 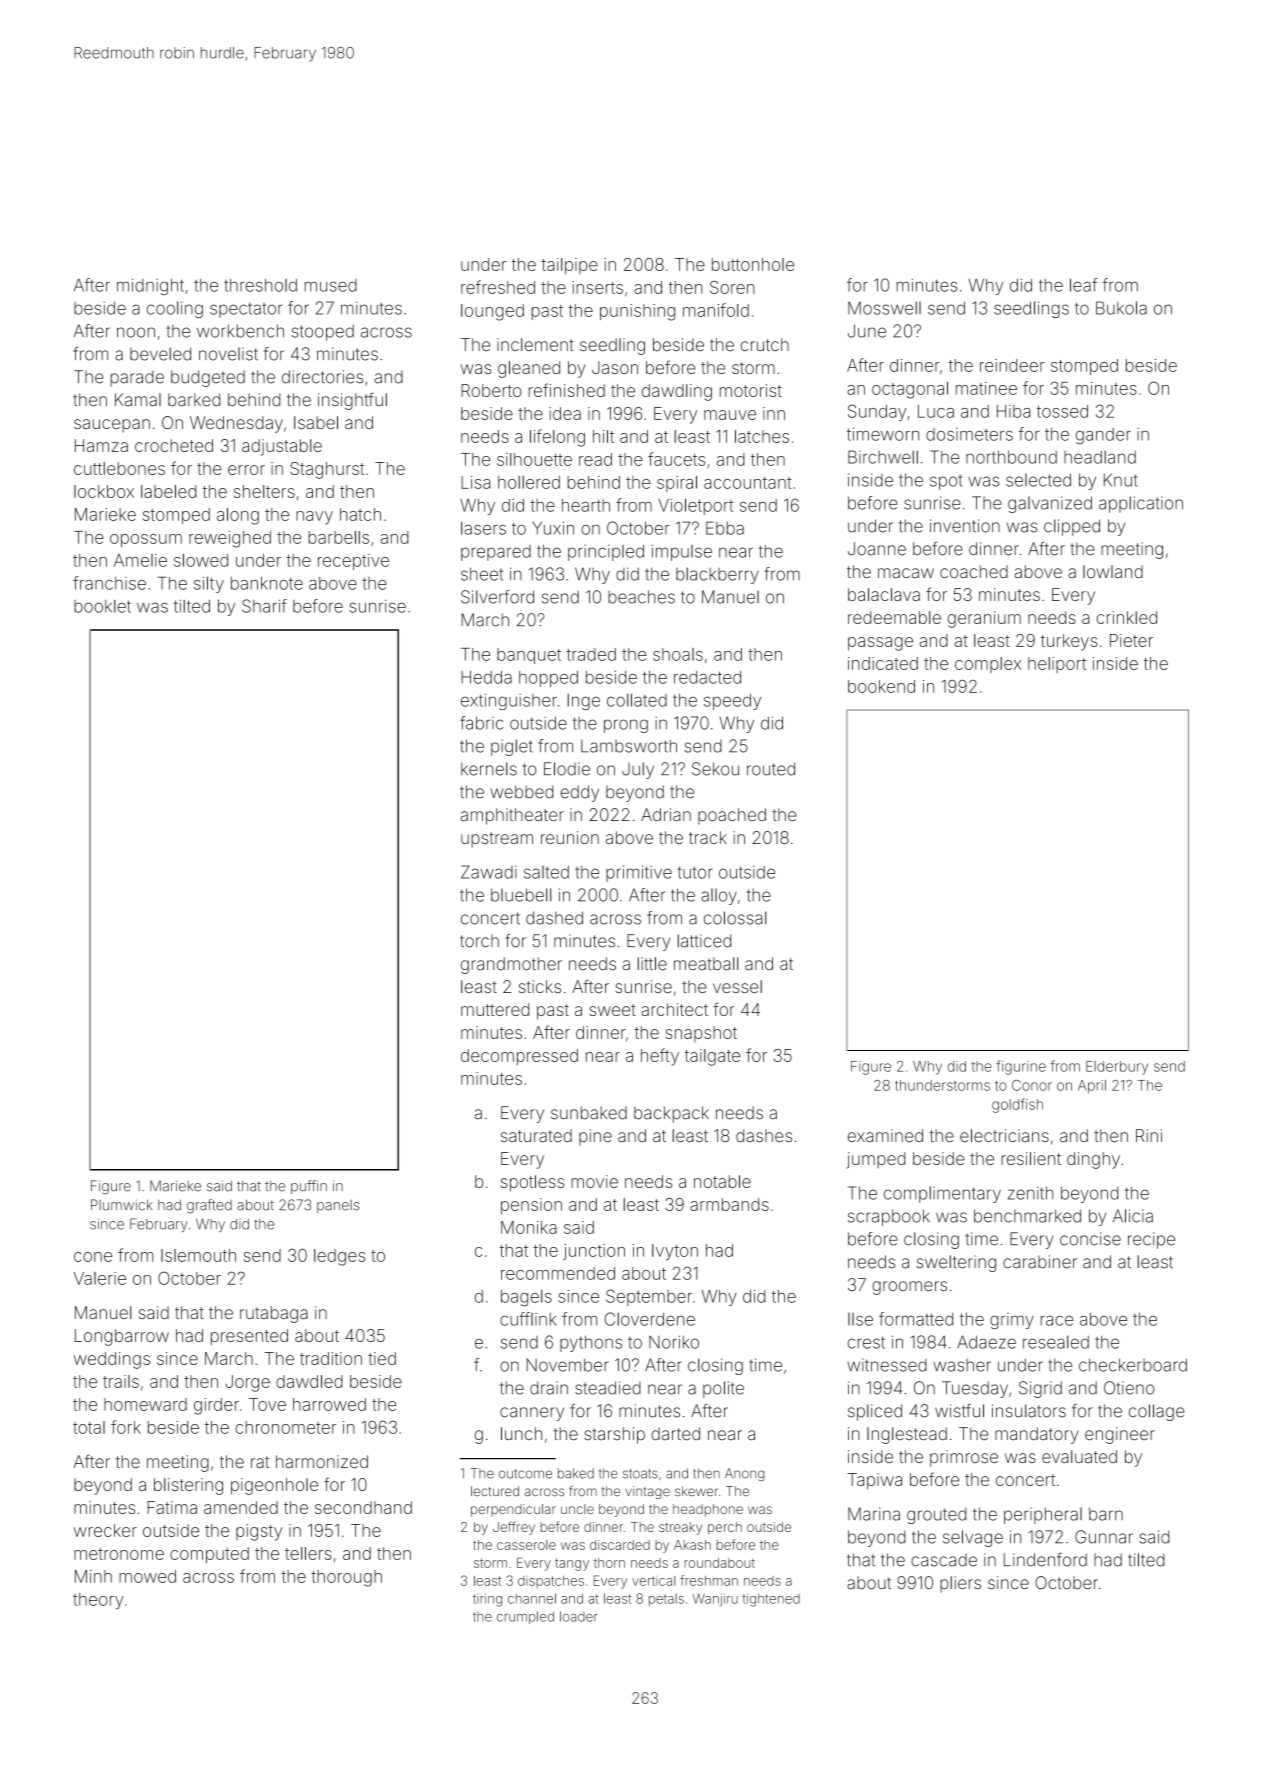 What do you see at coordinates (353, 562) in the image?
I see `receptive` at bounding box center [353, 562].
